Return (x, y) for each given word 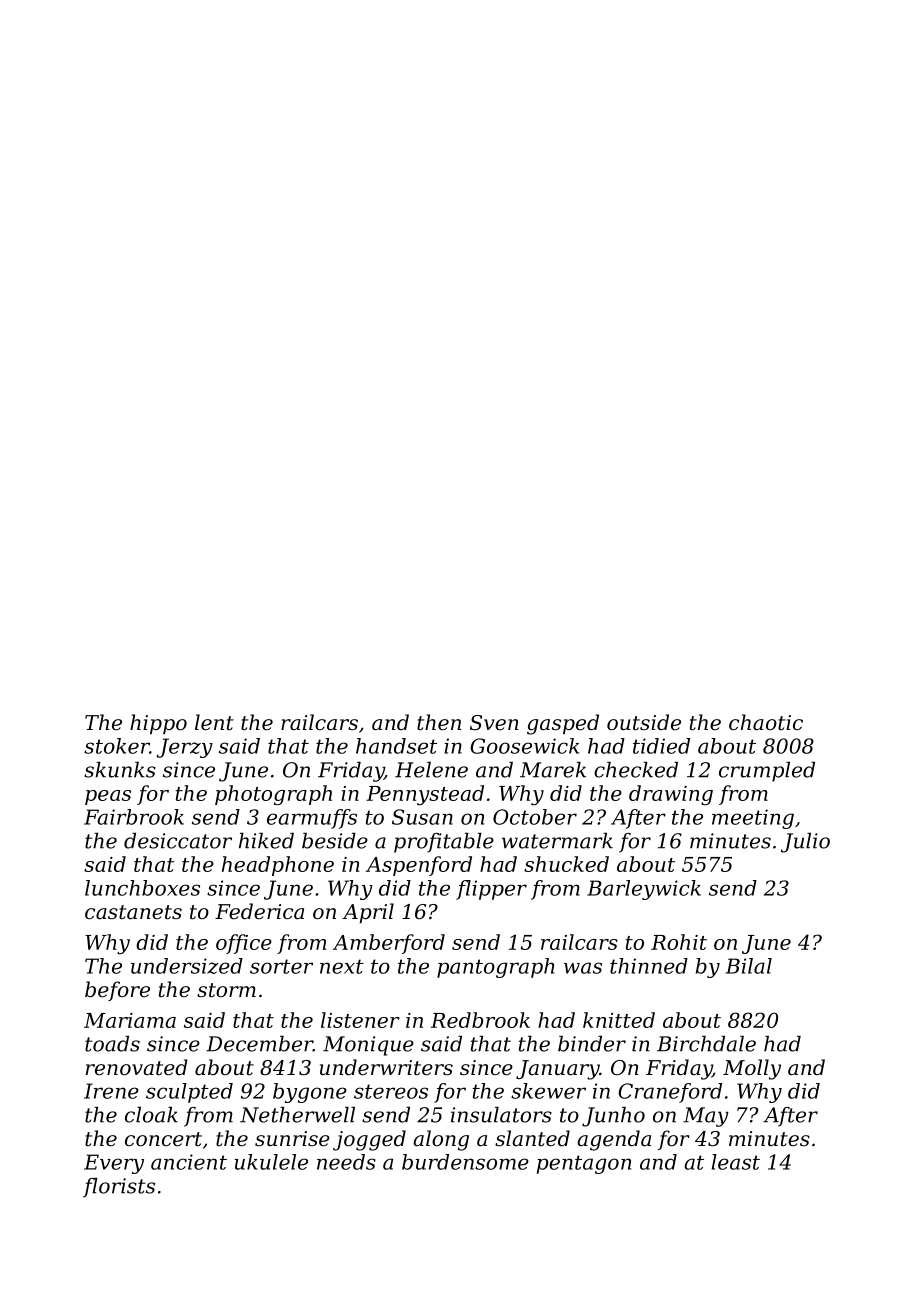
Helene (431, 770)
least (736, 1162)
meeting (753, 819)
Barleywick (644, 890)
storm (226, 990)
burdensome (465, 1162)
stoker (117, 746)
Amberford (389, 944)
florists (119, 1188)
